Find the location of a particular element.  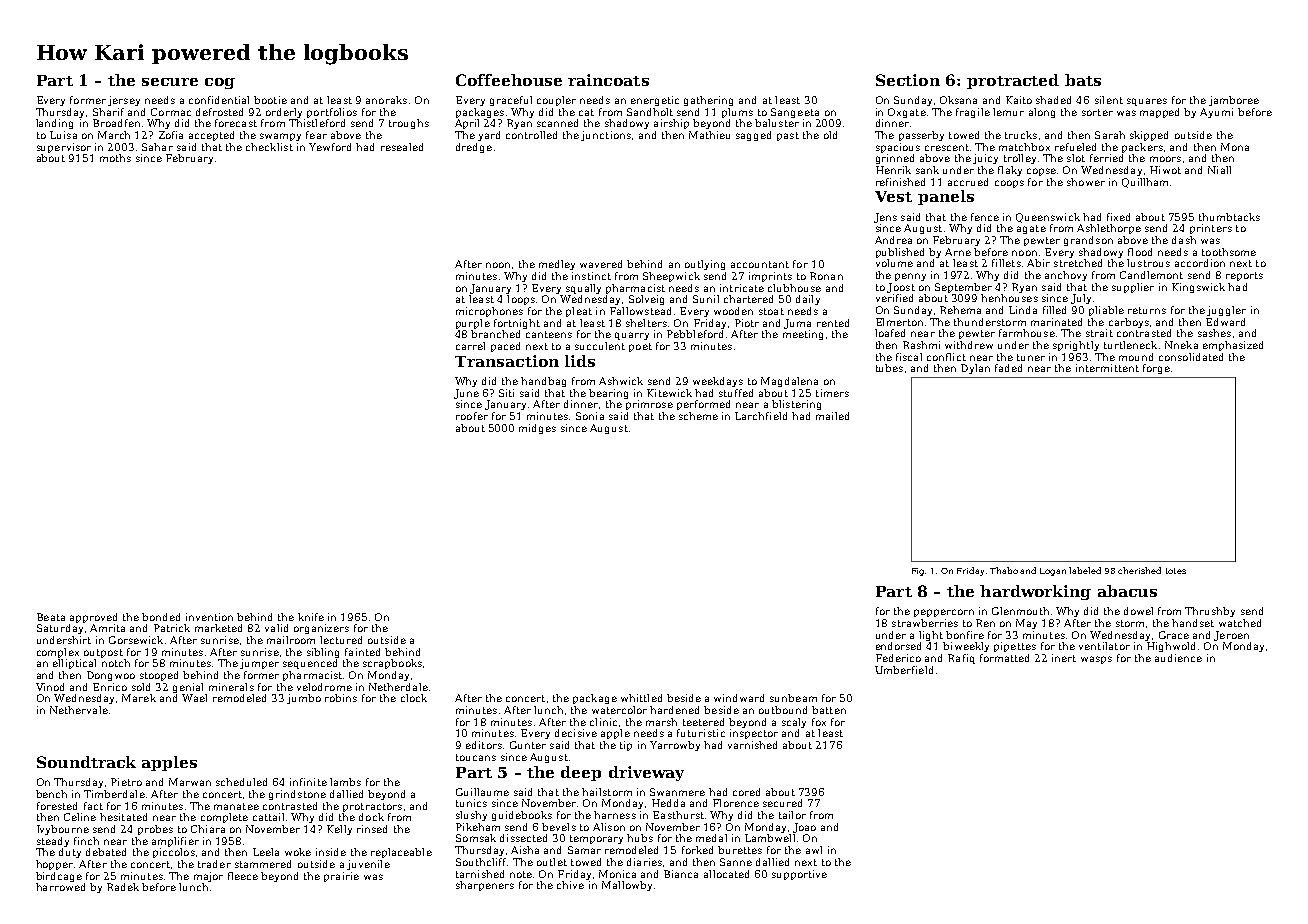

cog is located at coordinates (220, 83).
